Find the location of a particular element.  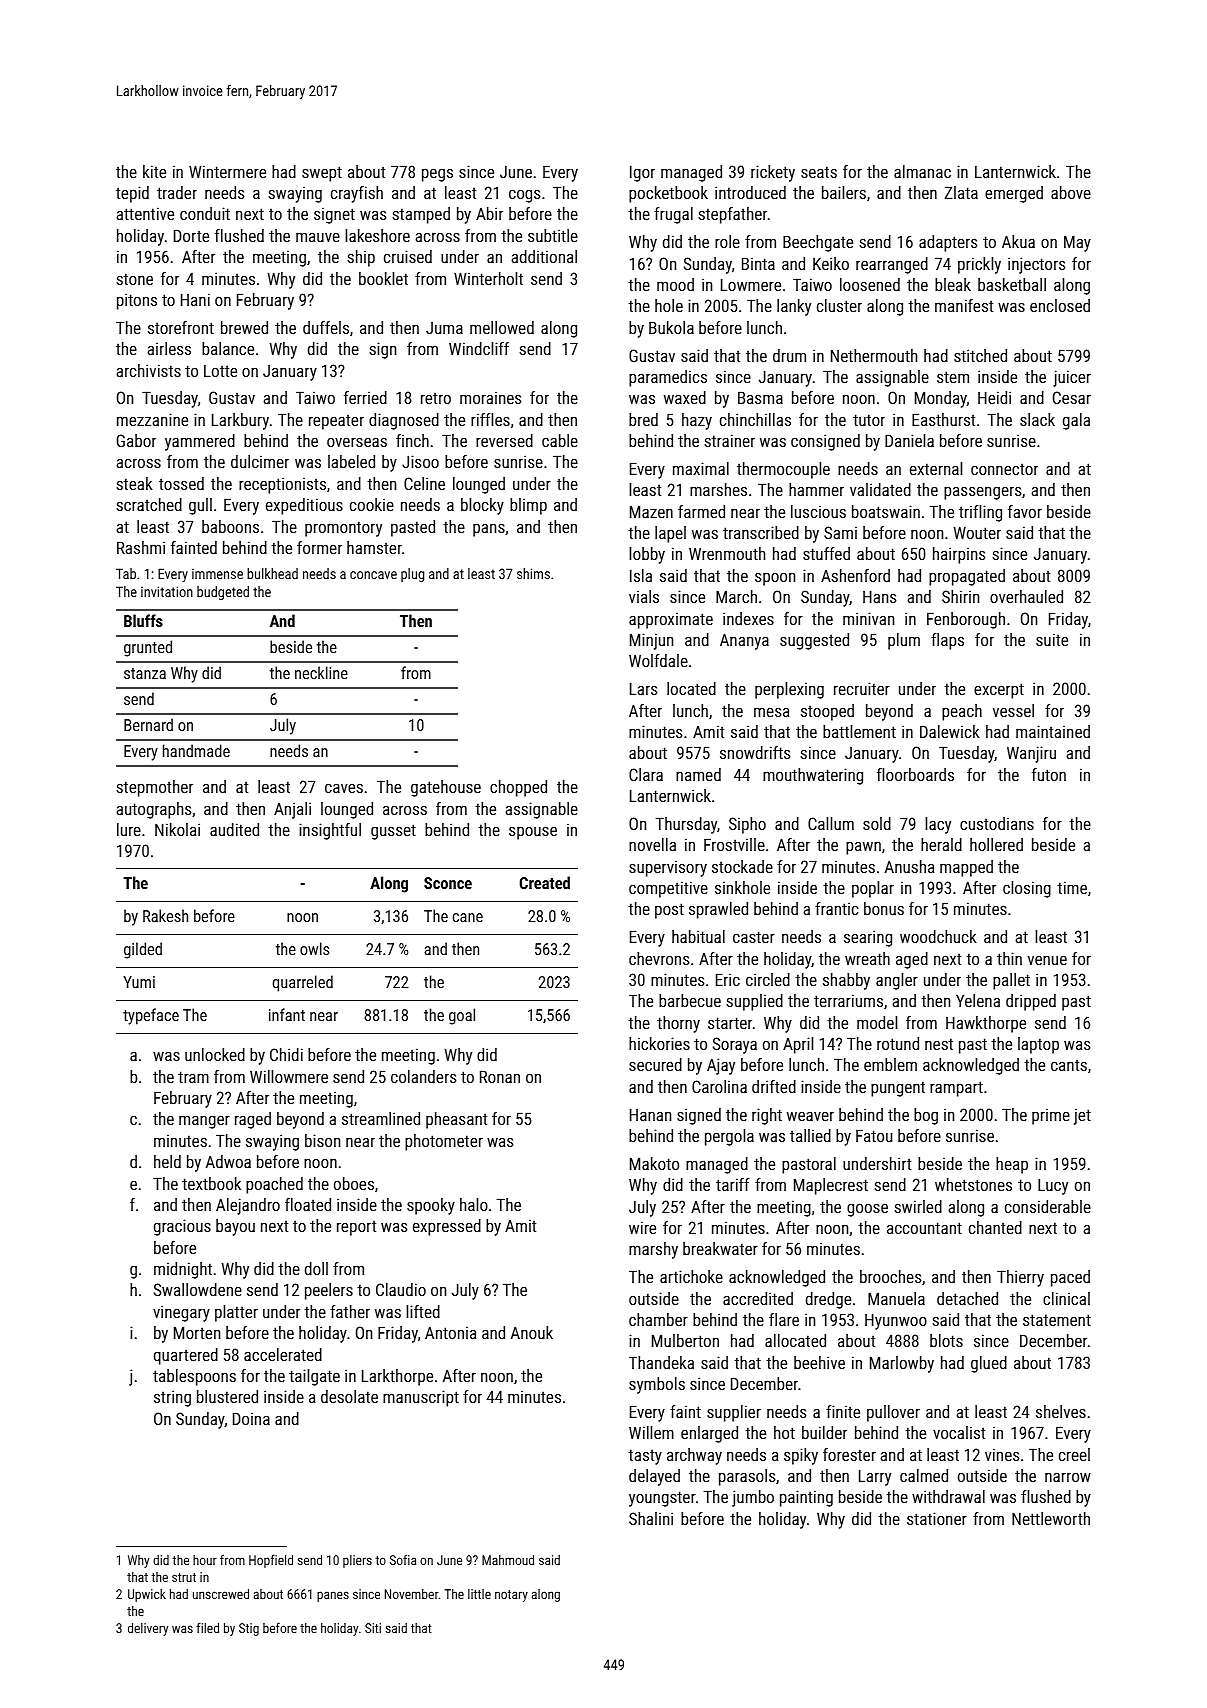

notary is located at coordinates (511, 1596).
